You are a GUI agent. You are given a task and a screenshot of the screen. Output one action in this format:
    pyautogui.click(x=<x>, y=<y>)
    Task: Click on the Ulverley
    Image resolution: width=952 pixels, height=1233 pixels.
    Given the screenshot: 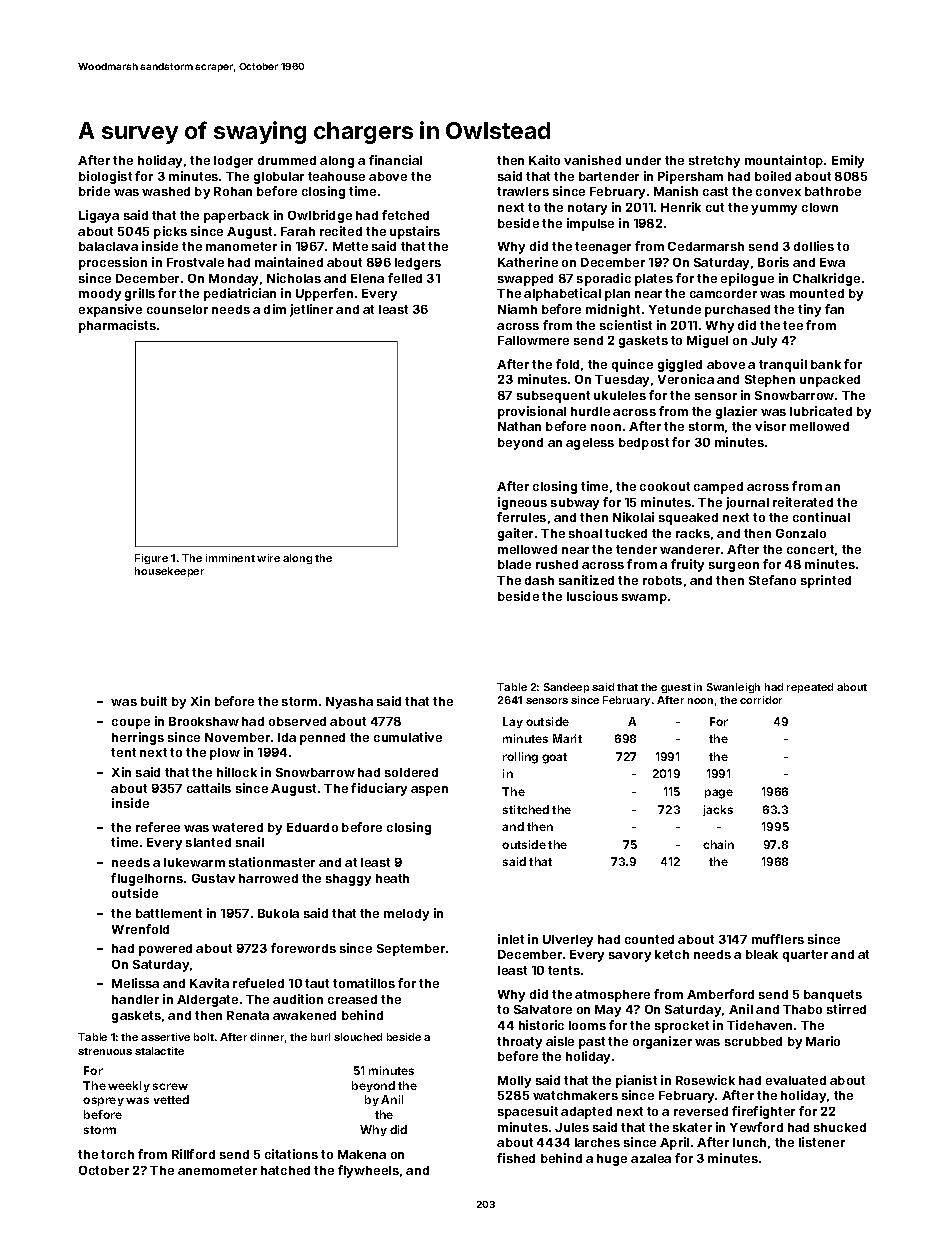 What is the action you would take?
    pyautogui.click(x=568, y=941)
